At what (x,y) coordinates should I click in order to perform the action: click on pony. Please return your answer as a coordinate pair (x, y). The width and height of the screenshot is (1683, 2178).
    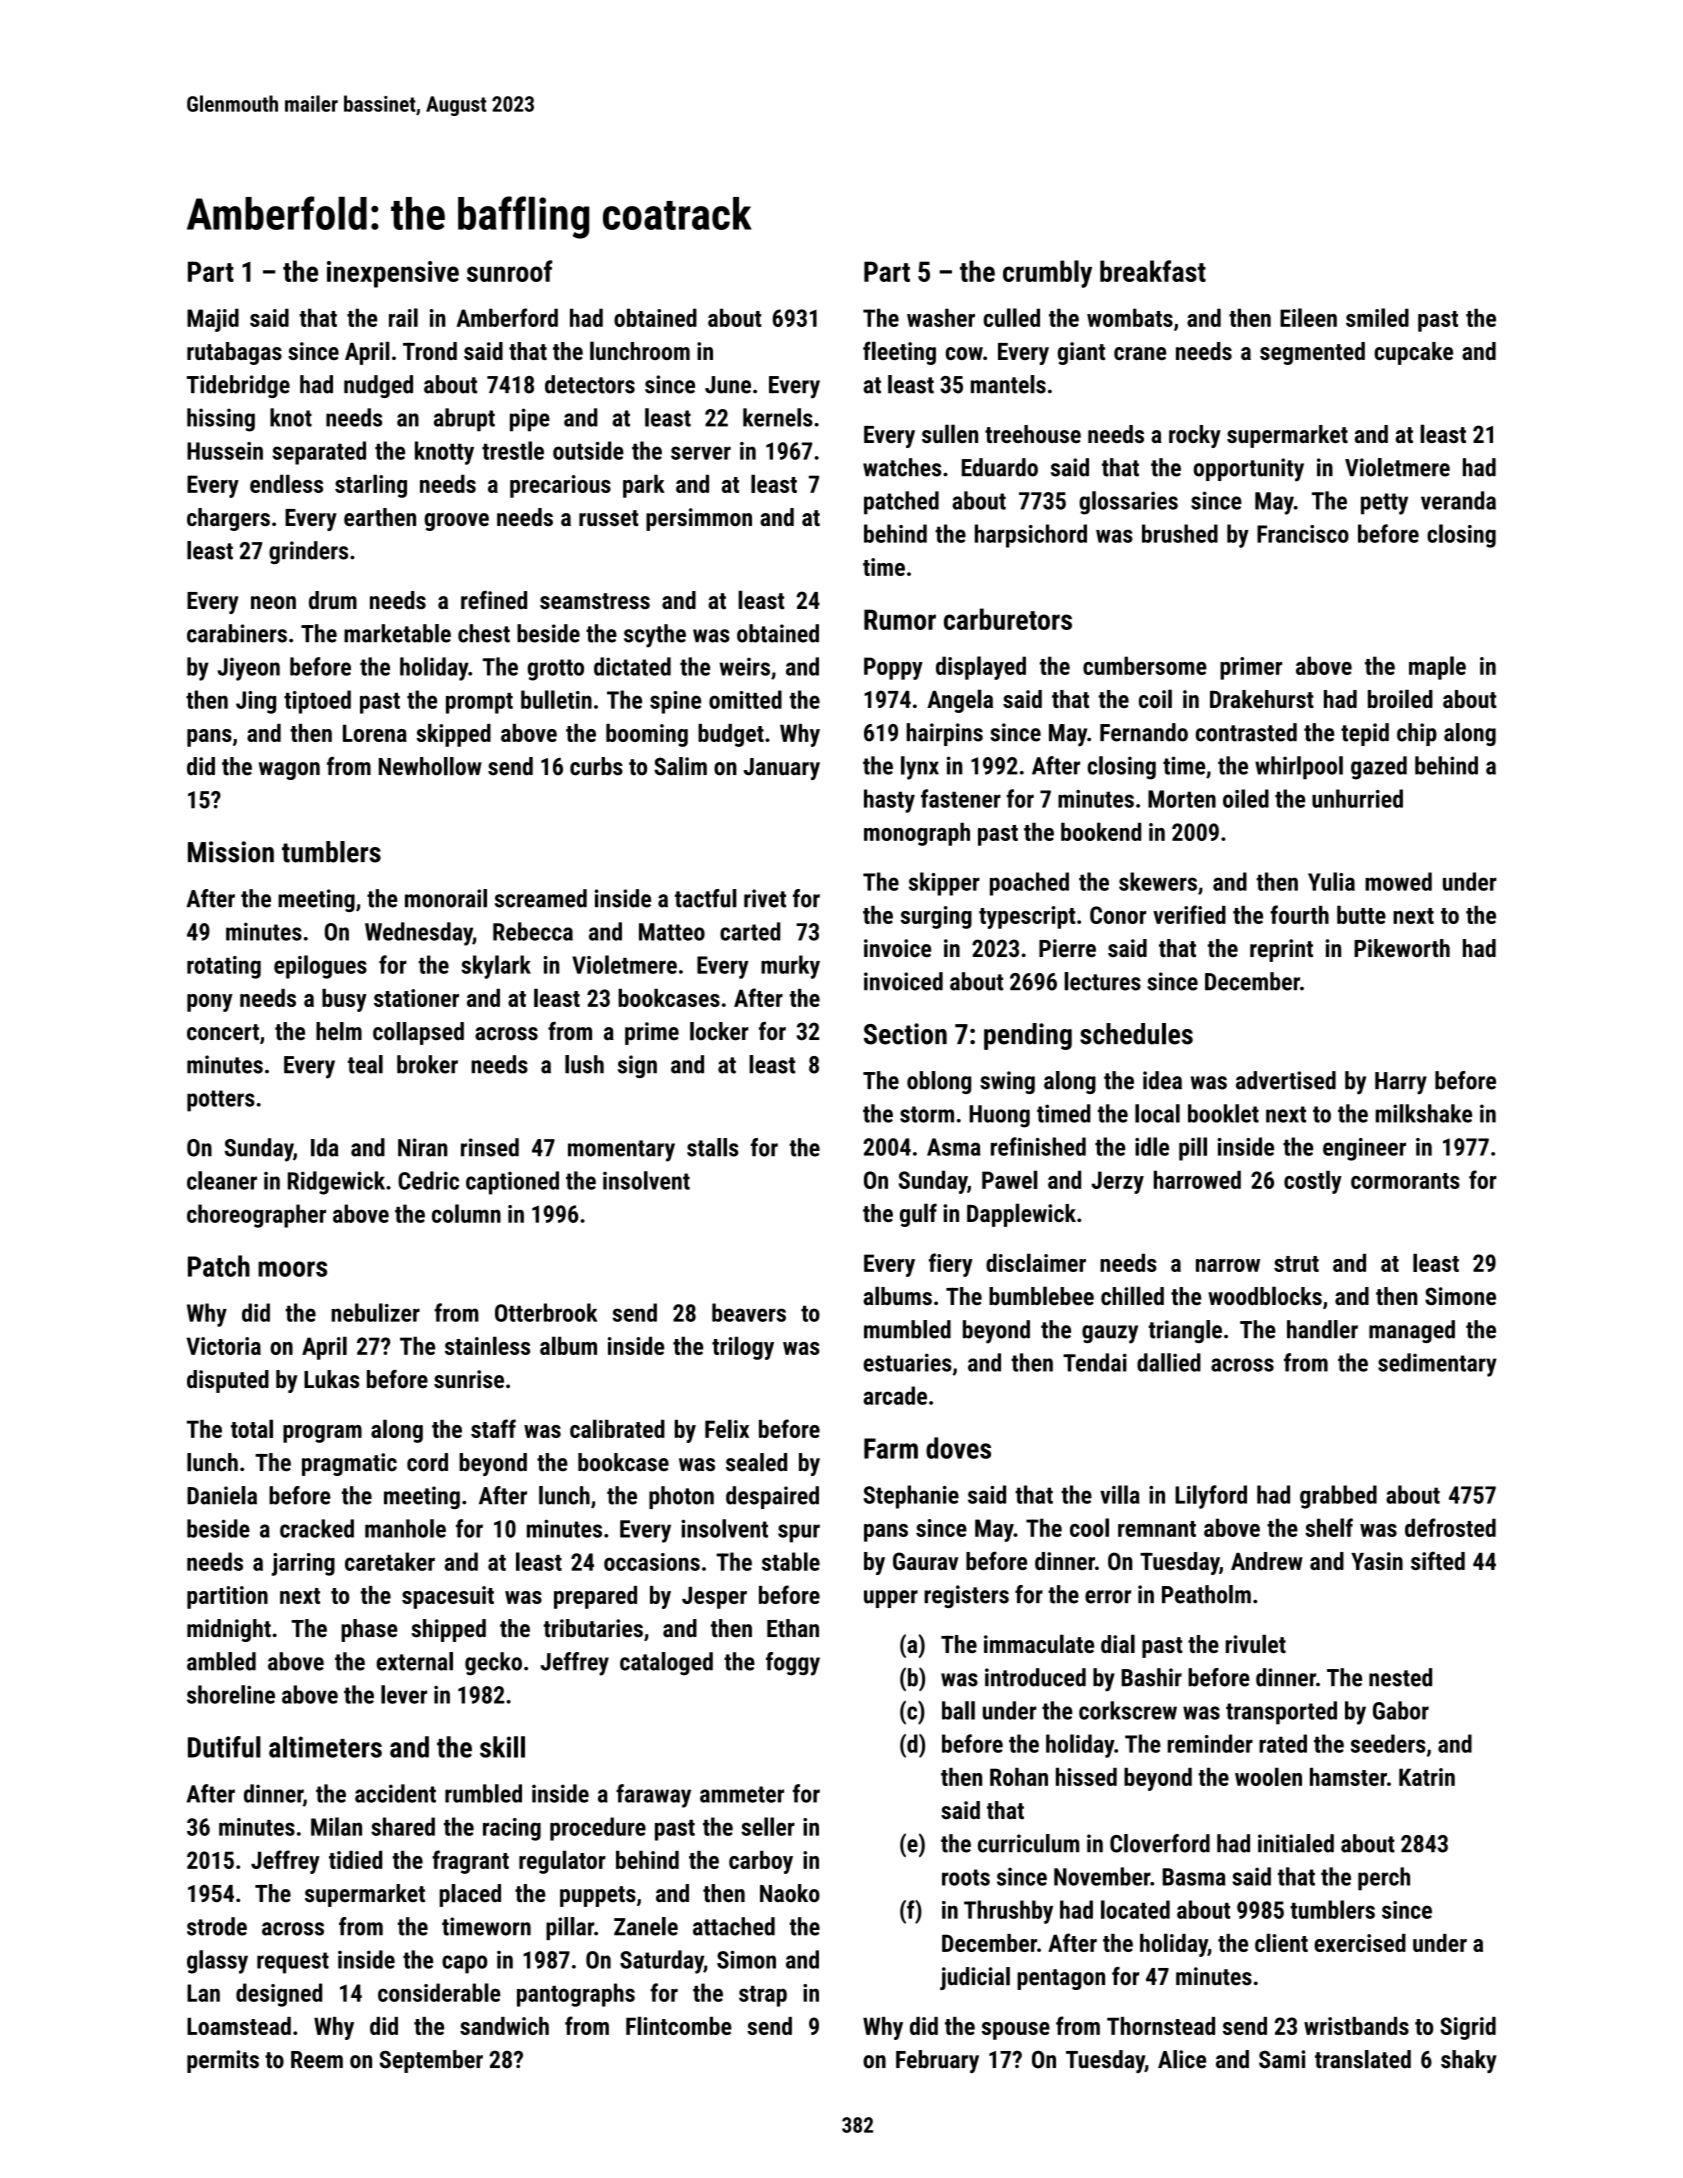
    Looking at the image, I should click on (210, 1003).
